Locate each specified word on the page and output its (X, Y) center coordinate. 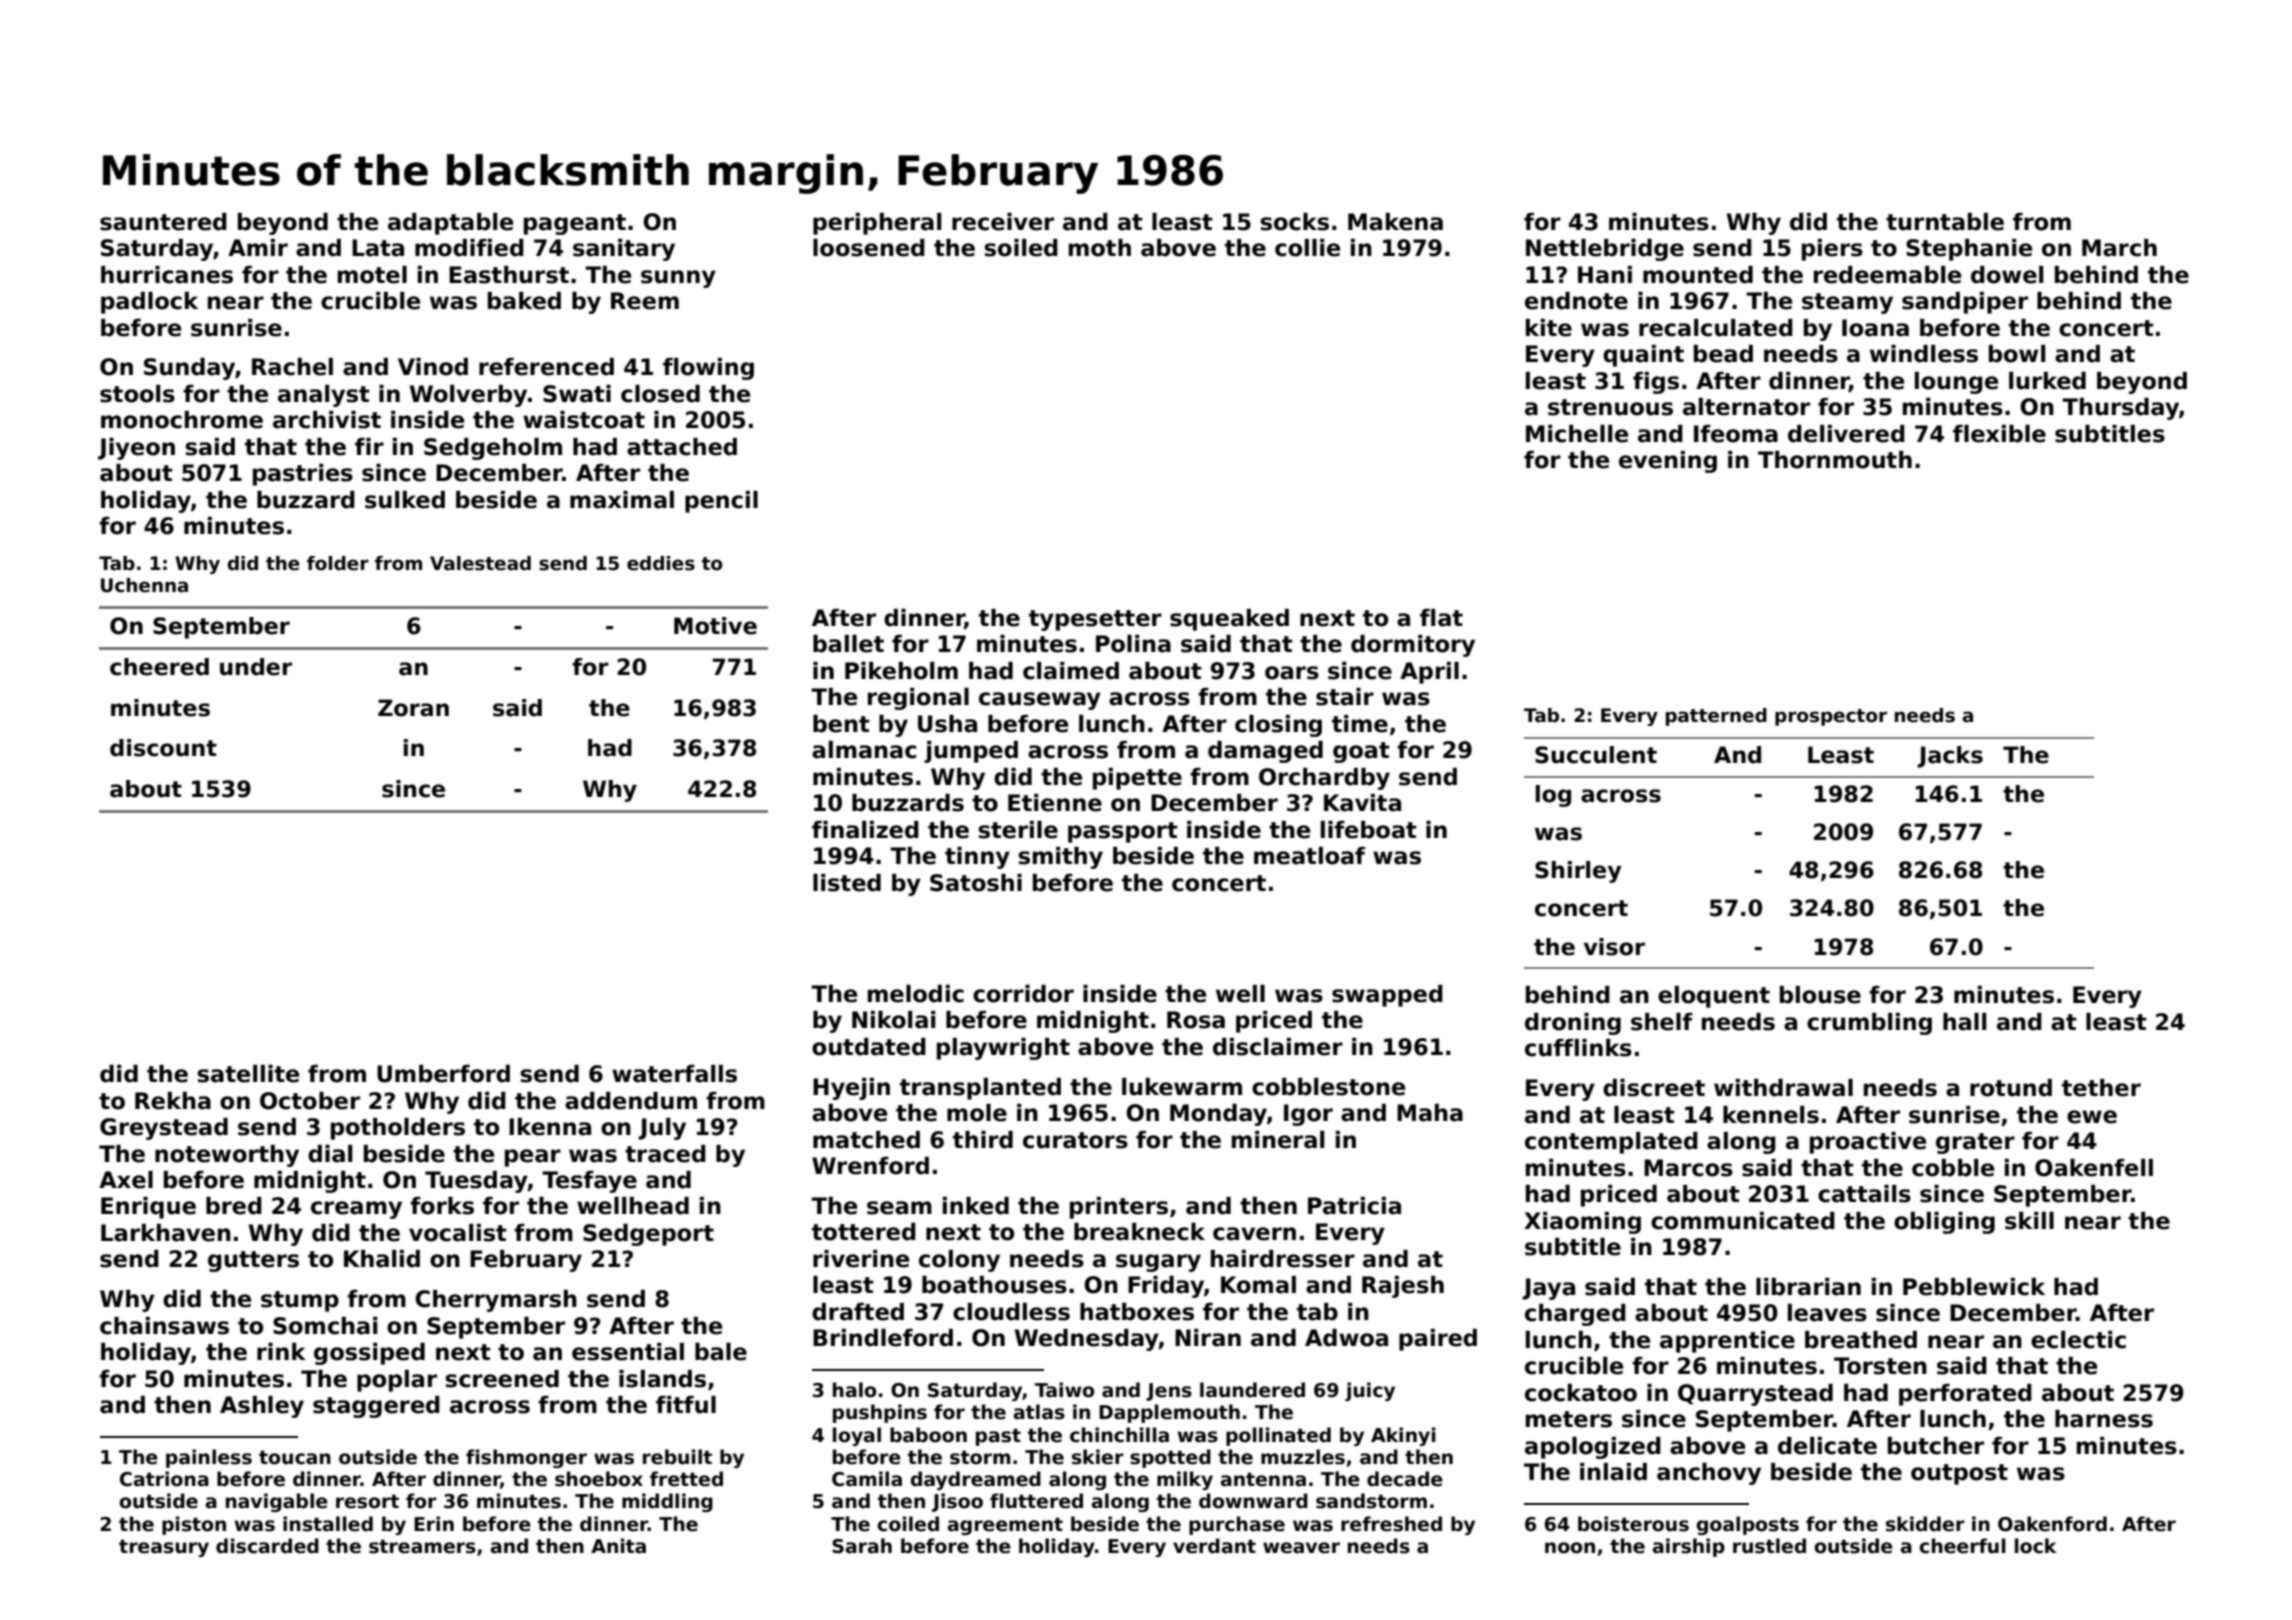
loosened (869, 248)
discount (163, 748)
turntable (1945, 222)
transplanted (980, 1089)
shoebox (599, 1479)
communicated (1743, 1221)
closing (1278, 726)
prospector (1831, 717)
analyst (324, 396)
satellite (248, 1074)
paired (1438, 1340)
